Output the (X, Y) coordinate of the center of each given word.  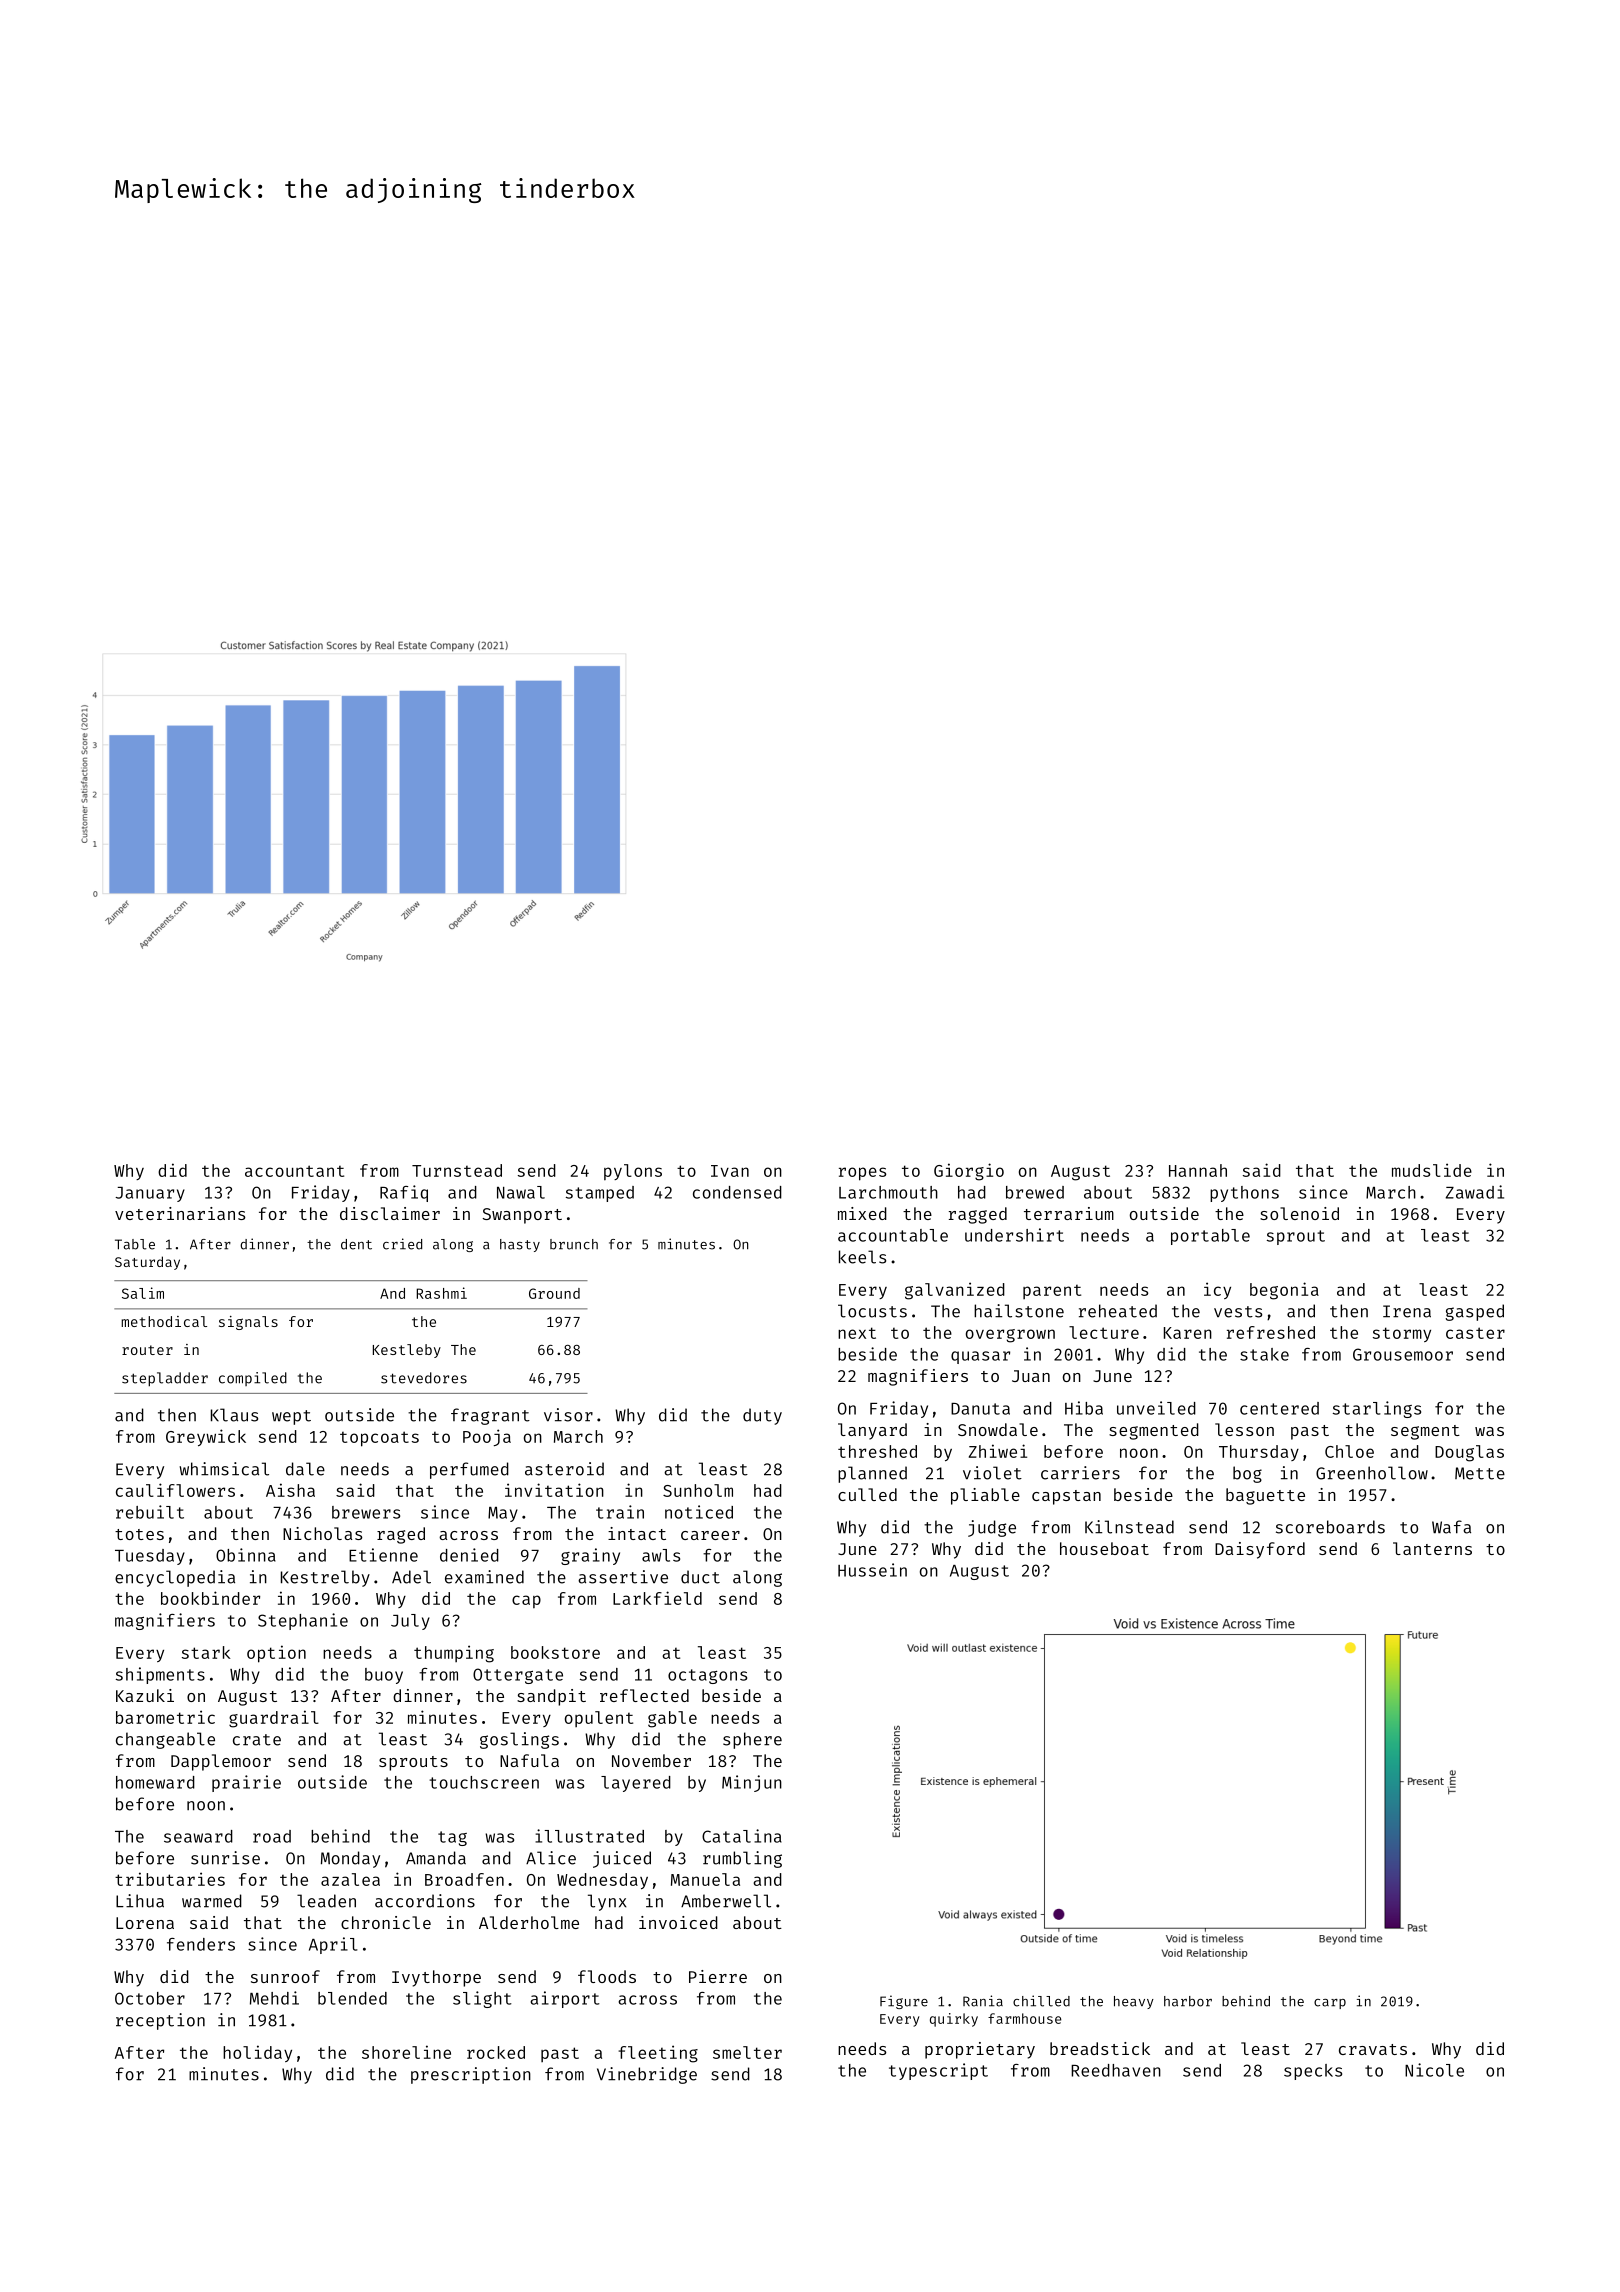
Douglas (1469, 1453)
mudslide (1432, 1170)
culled (867, 1494)
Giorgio (969, 1172)
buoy (384, 1676)
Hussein (872, 1570)
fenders (201, 1944)
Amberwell (726, 1901)
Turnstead (457, 1170)
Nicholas (322, 1533)
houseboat (1104, 1548)
